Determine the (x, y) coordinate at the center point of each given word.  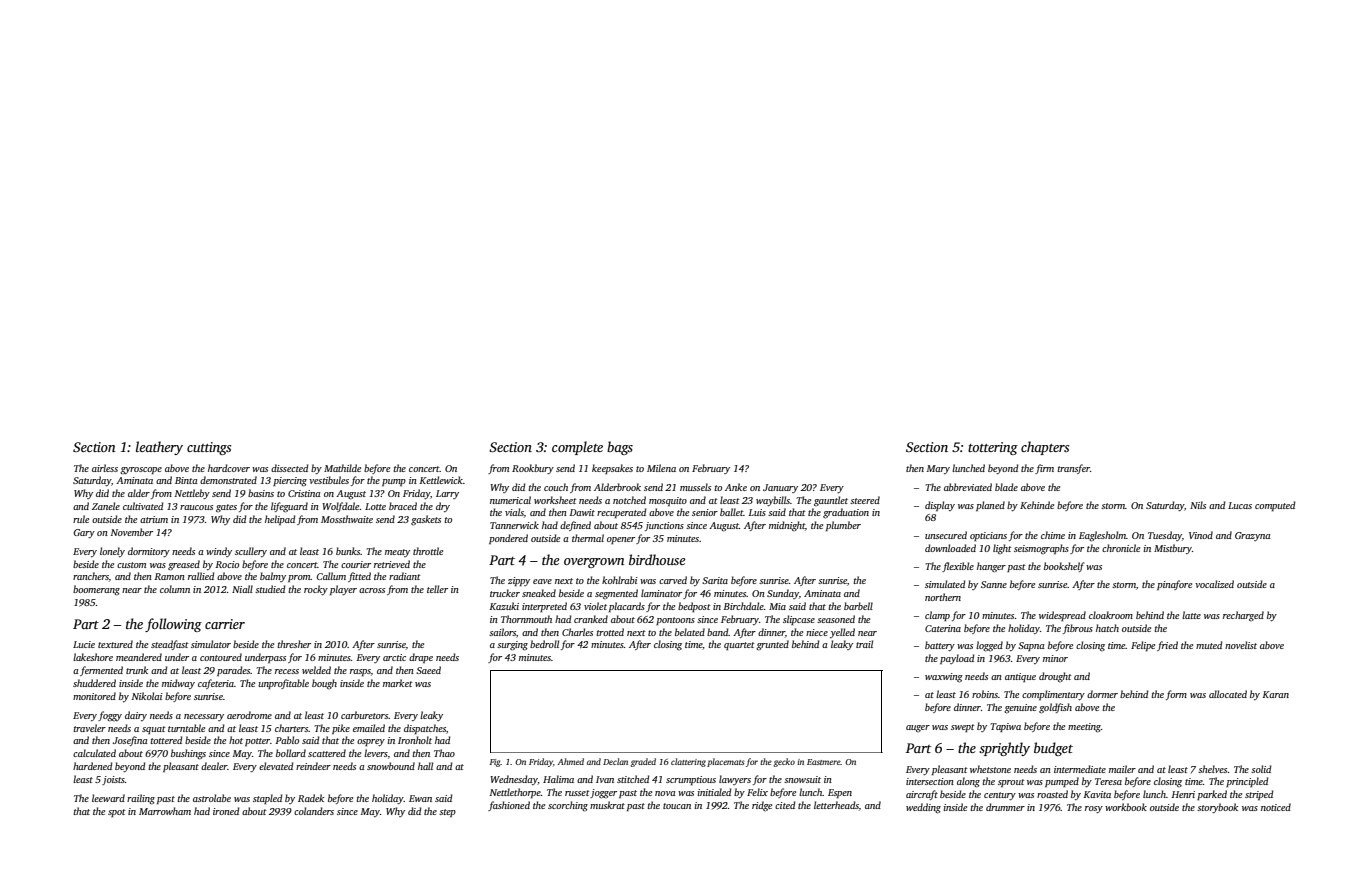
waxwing (944, 678)
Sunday (783, 594)
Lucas (1240, 505)
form (1176, 695)
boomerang (96, 590)
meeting (1084, 728)
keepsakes (612, 469)
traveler (89, 728)
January (780, 488)
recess (287, 671)
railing (141, 799)
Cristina (304, 493)
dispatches (425, 729)
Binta (186, 480)
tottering (993, 448)
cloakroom (1111, 615)
